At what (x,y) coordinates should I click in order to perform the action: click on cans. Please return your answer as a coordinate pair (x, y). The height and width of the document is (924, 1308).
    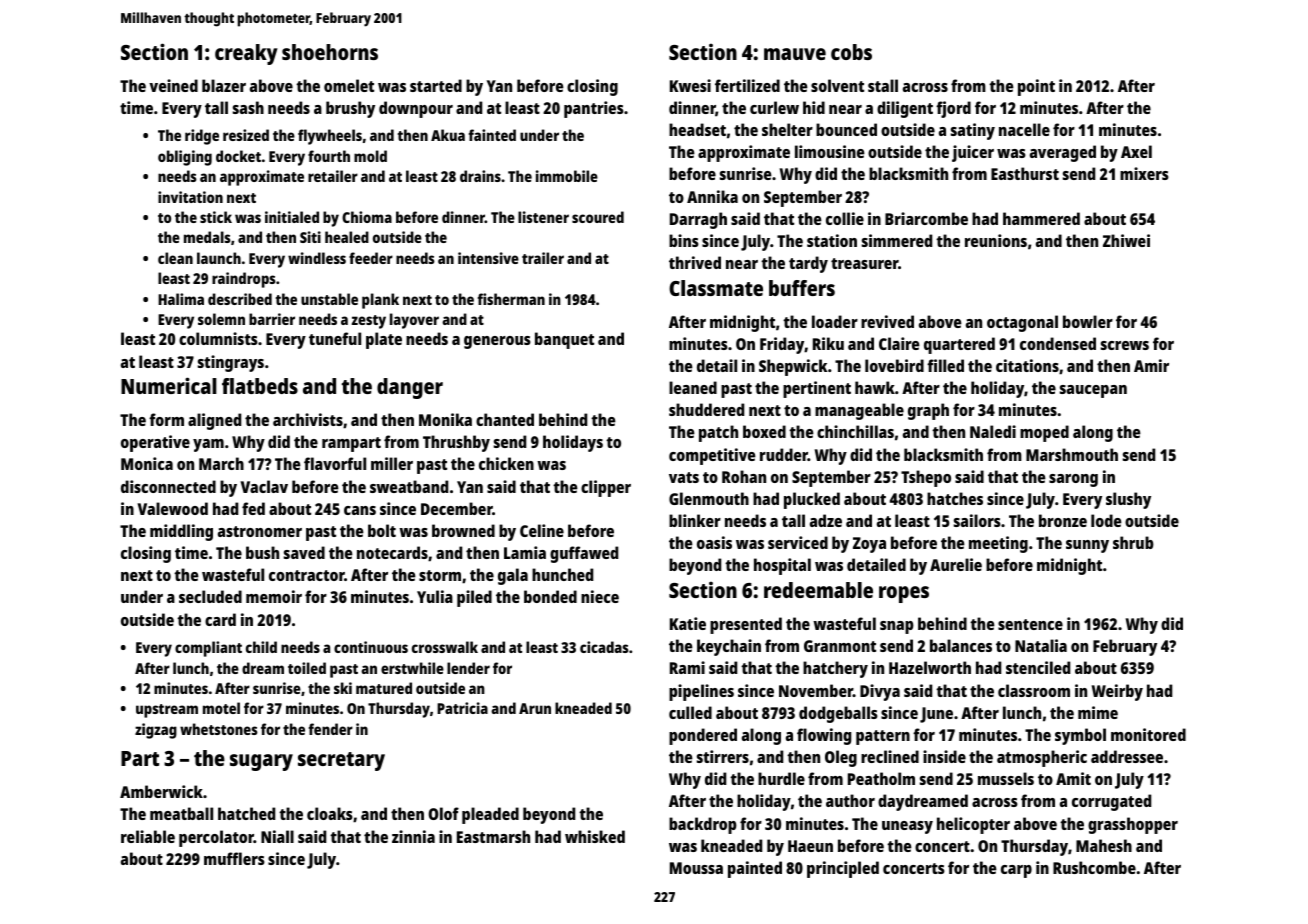
    Looking at the image, I should click on (360, 510).
